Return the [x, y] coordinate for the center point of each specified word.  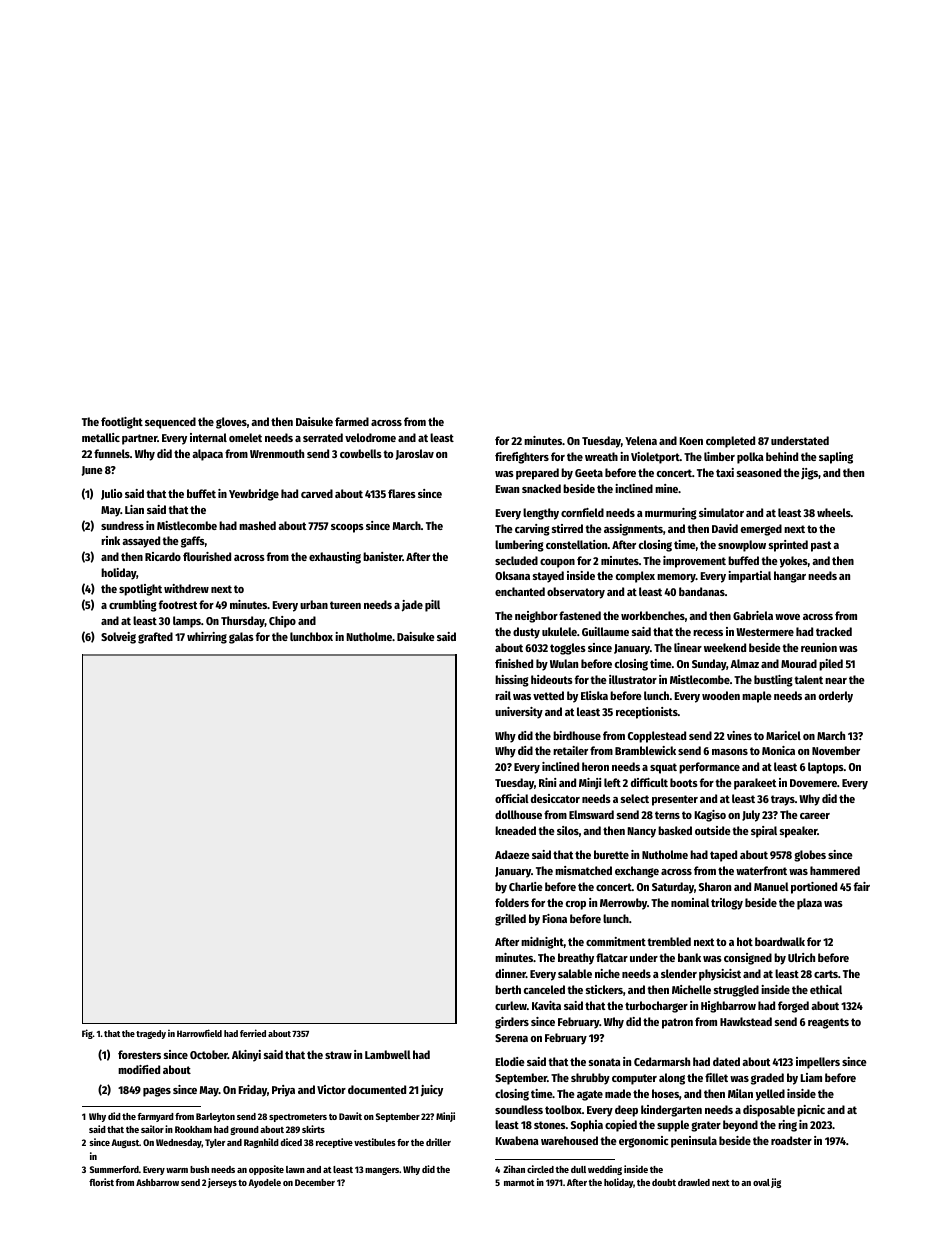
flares [402, 493]
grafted [155, 638]
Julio [111, 494]
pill [432, 606]
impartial [749, 577]
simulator [721, 512]
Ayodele [264, 1183]
